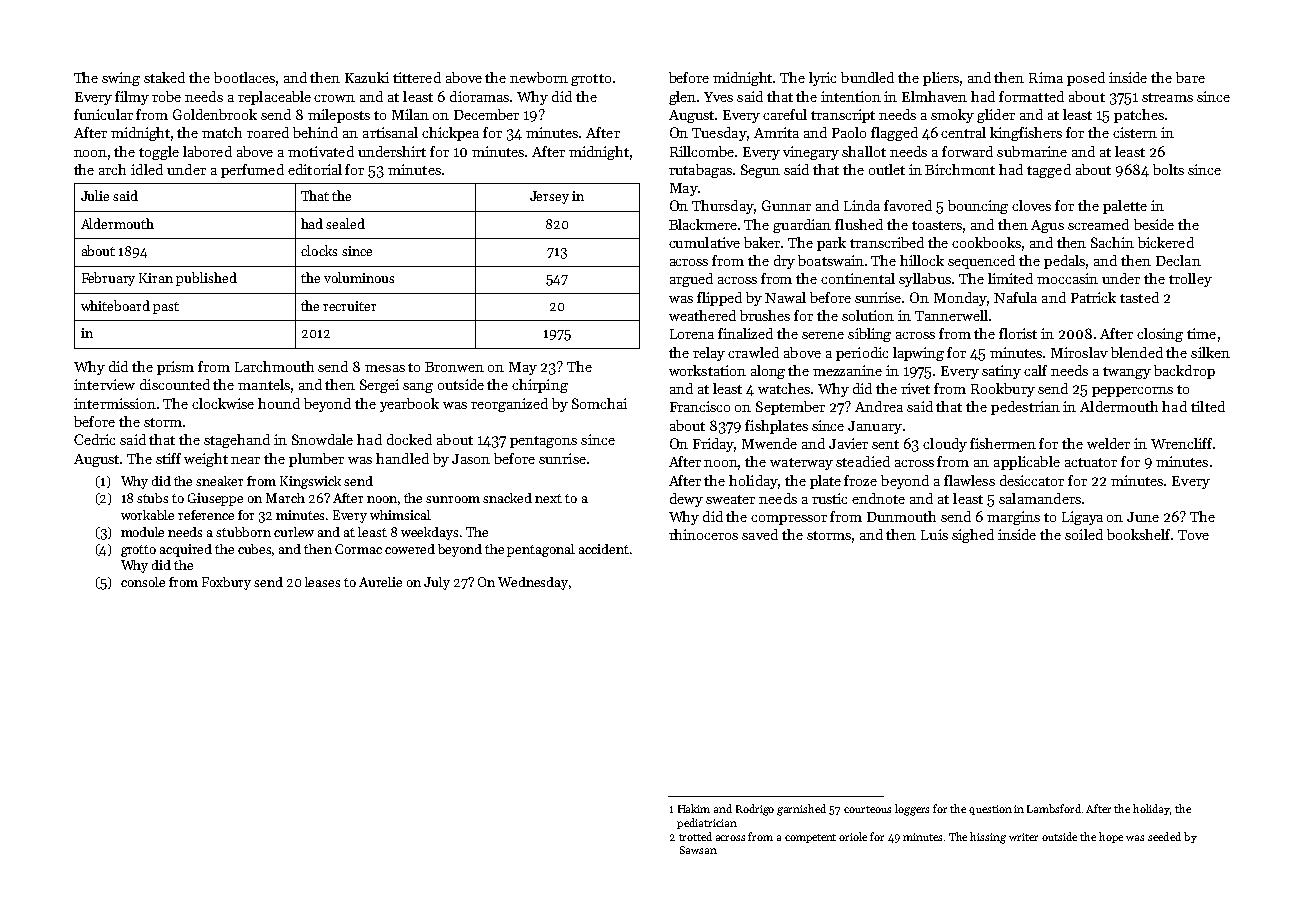 The image size is (1308, 924). Describe the element at coordinates (1135, 132) in the screenshot. I see `cistern` at that location.
